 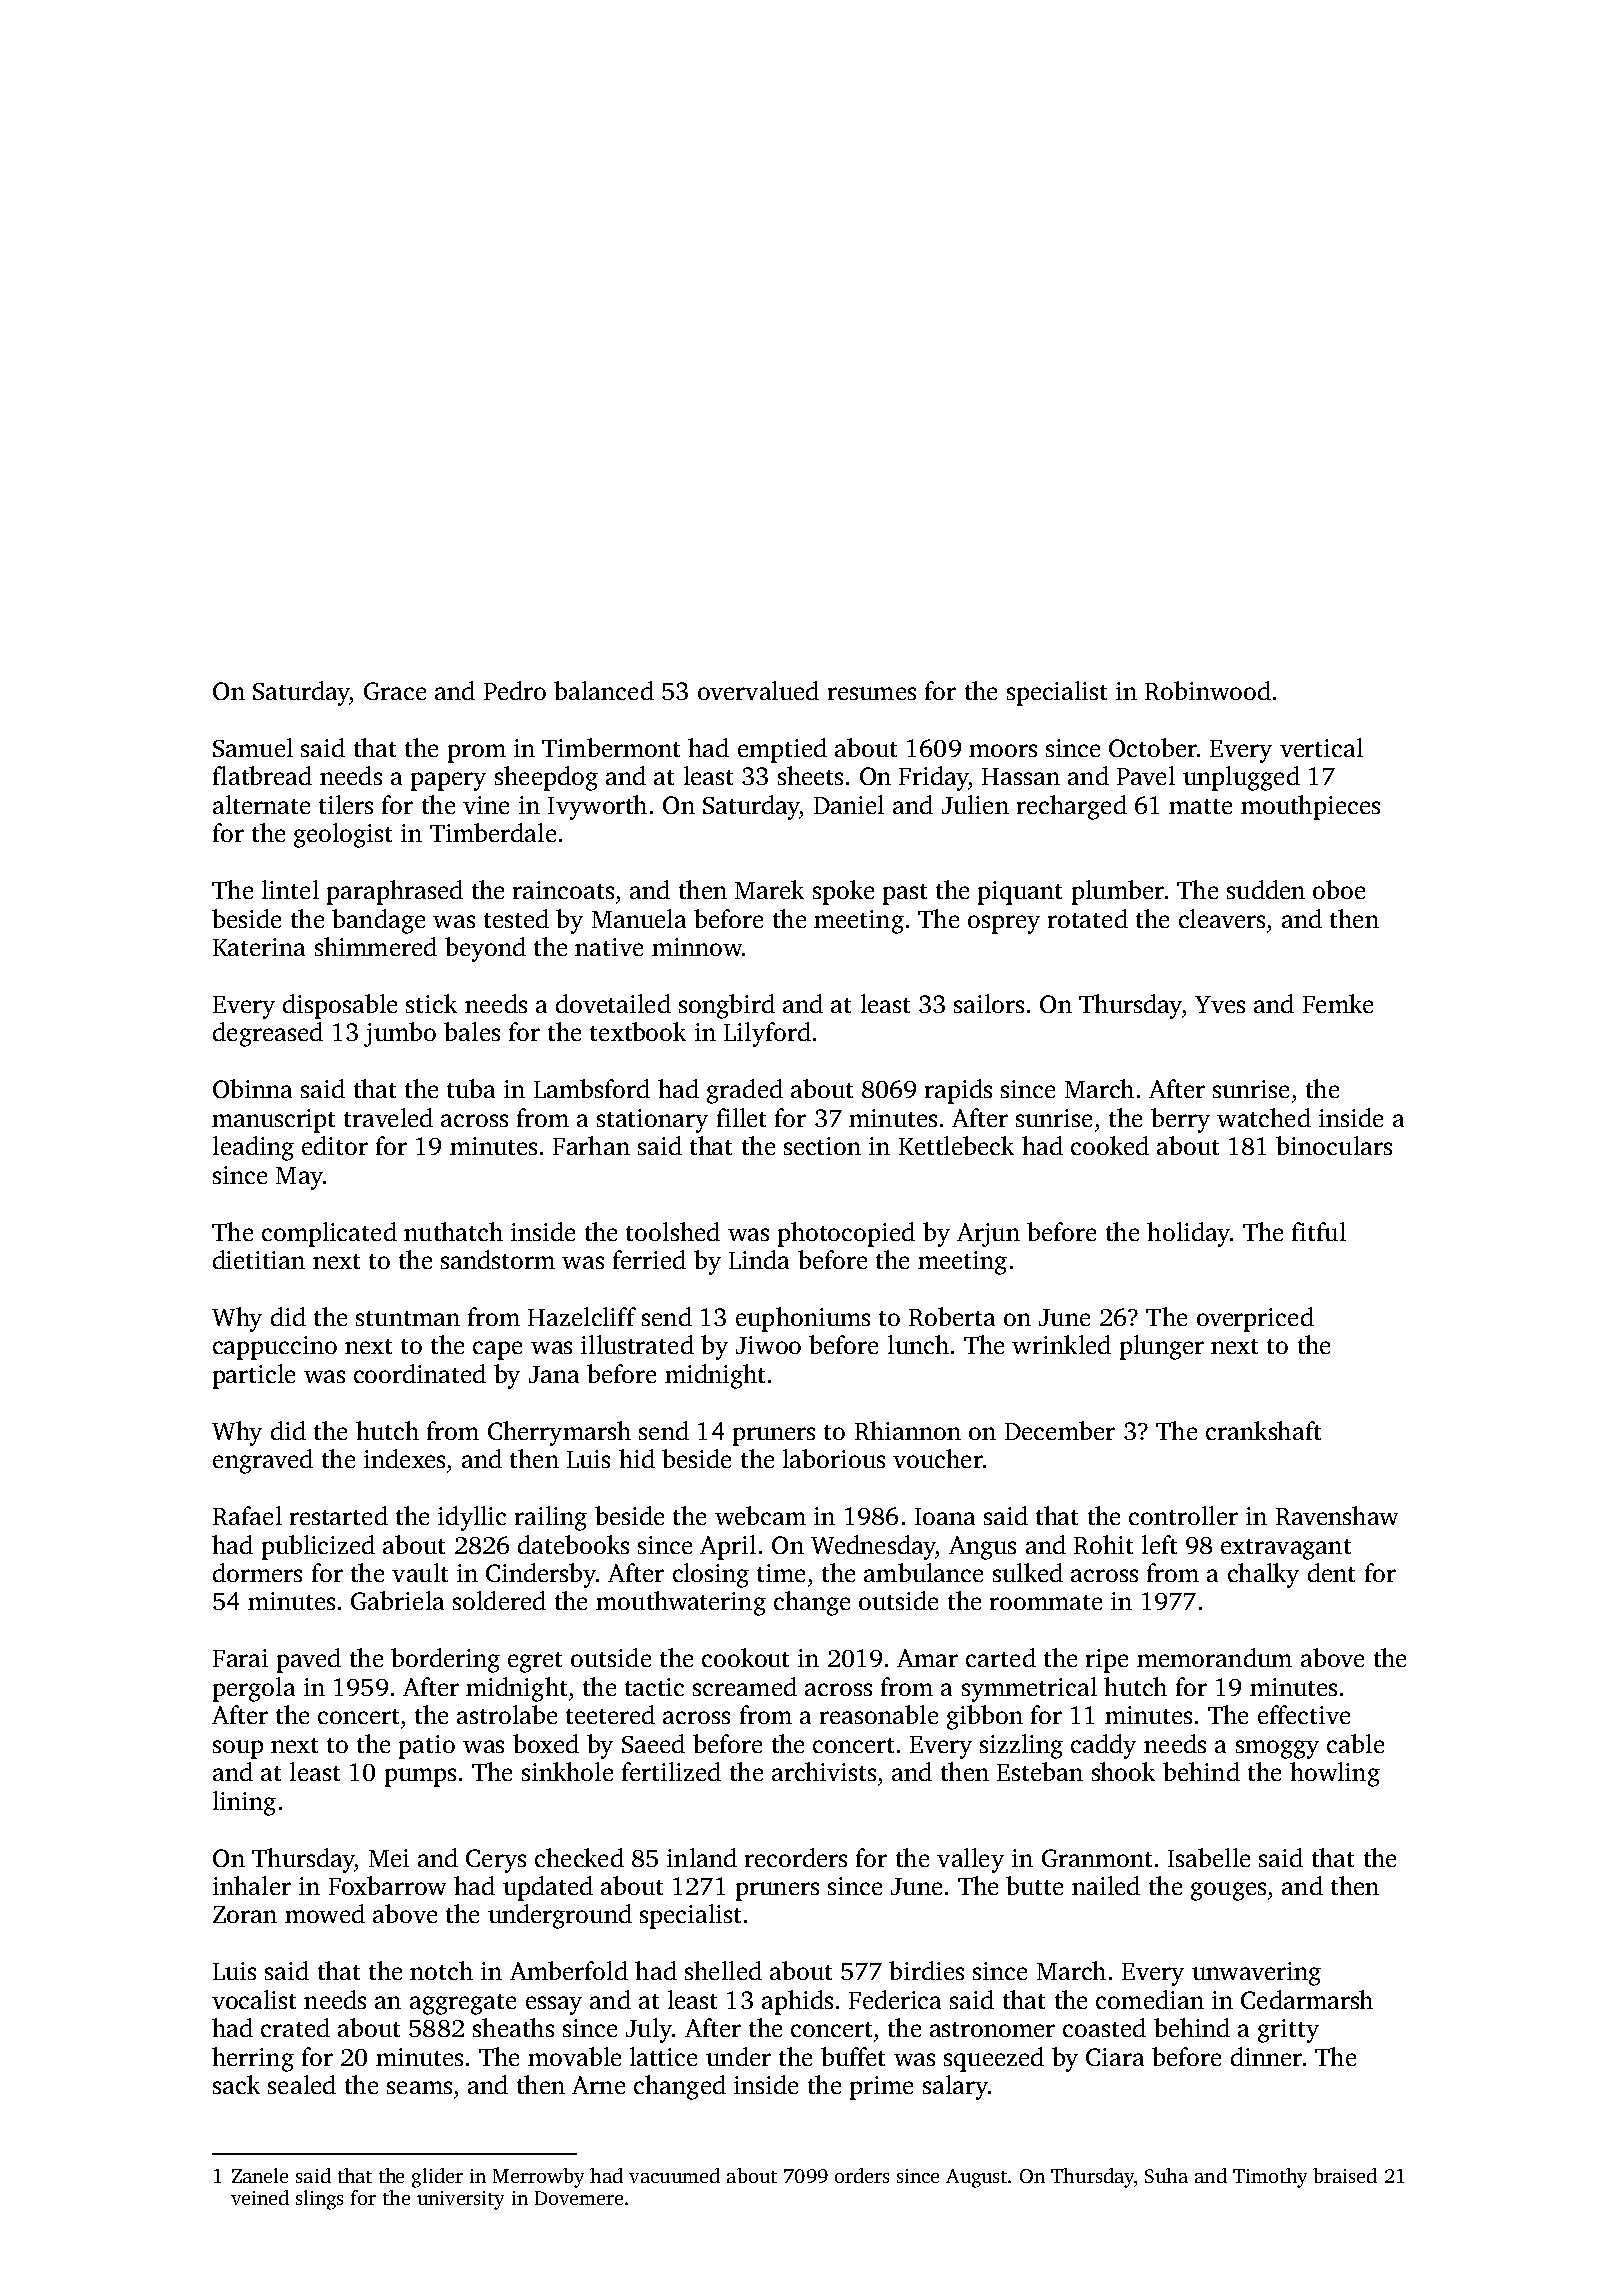 What do you see at coordinates (1107, 1661) in the screenshot?
I see `ripe` at bounding box center [1107, 1661].
